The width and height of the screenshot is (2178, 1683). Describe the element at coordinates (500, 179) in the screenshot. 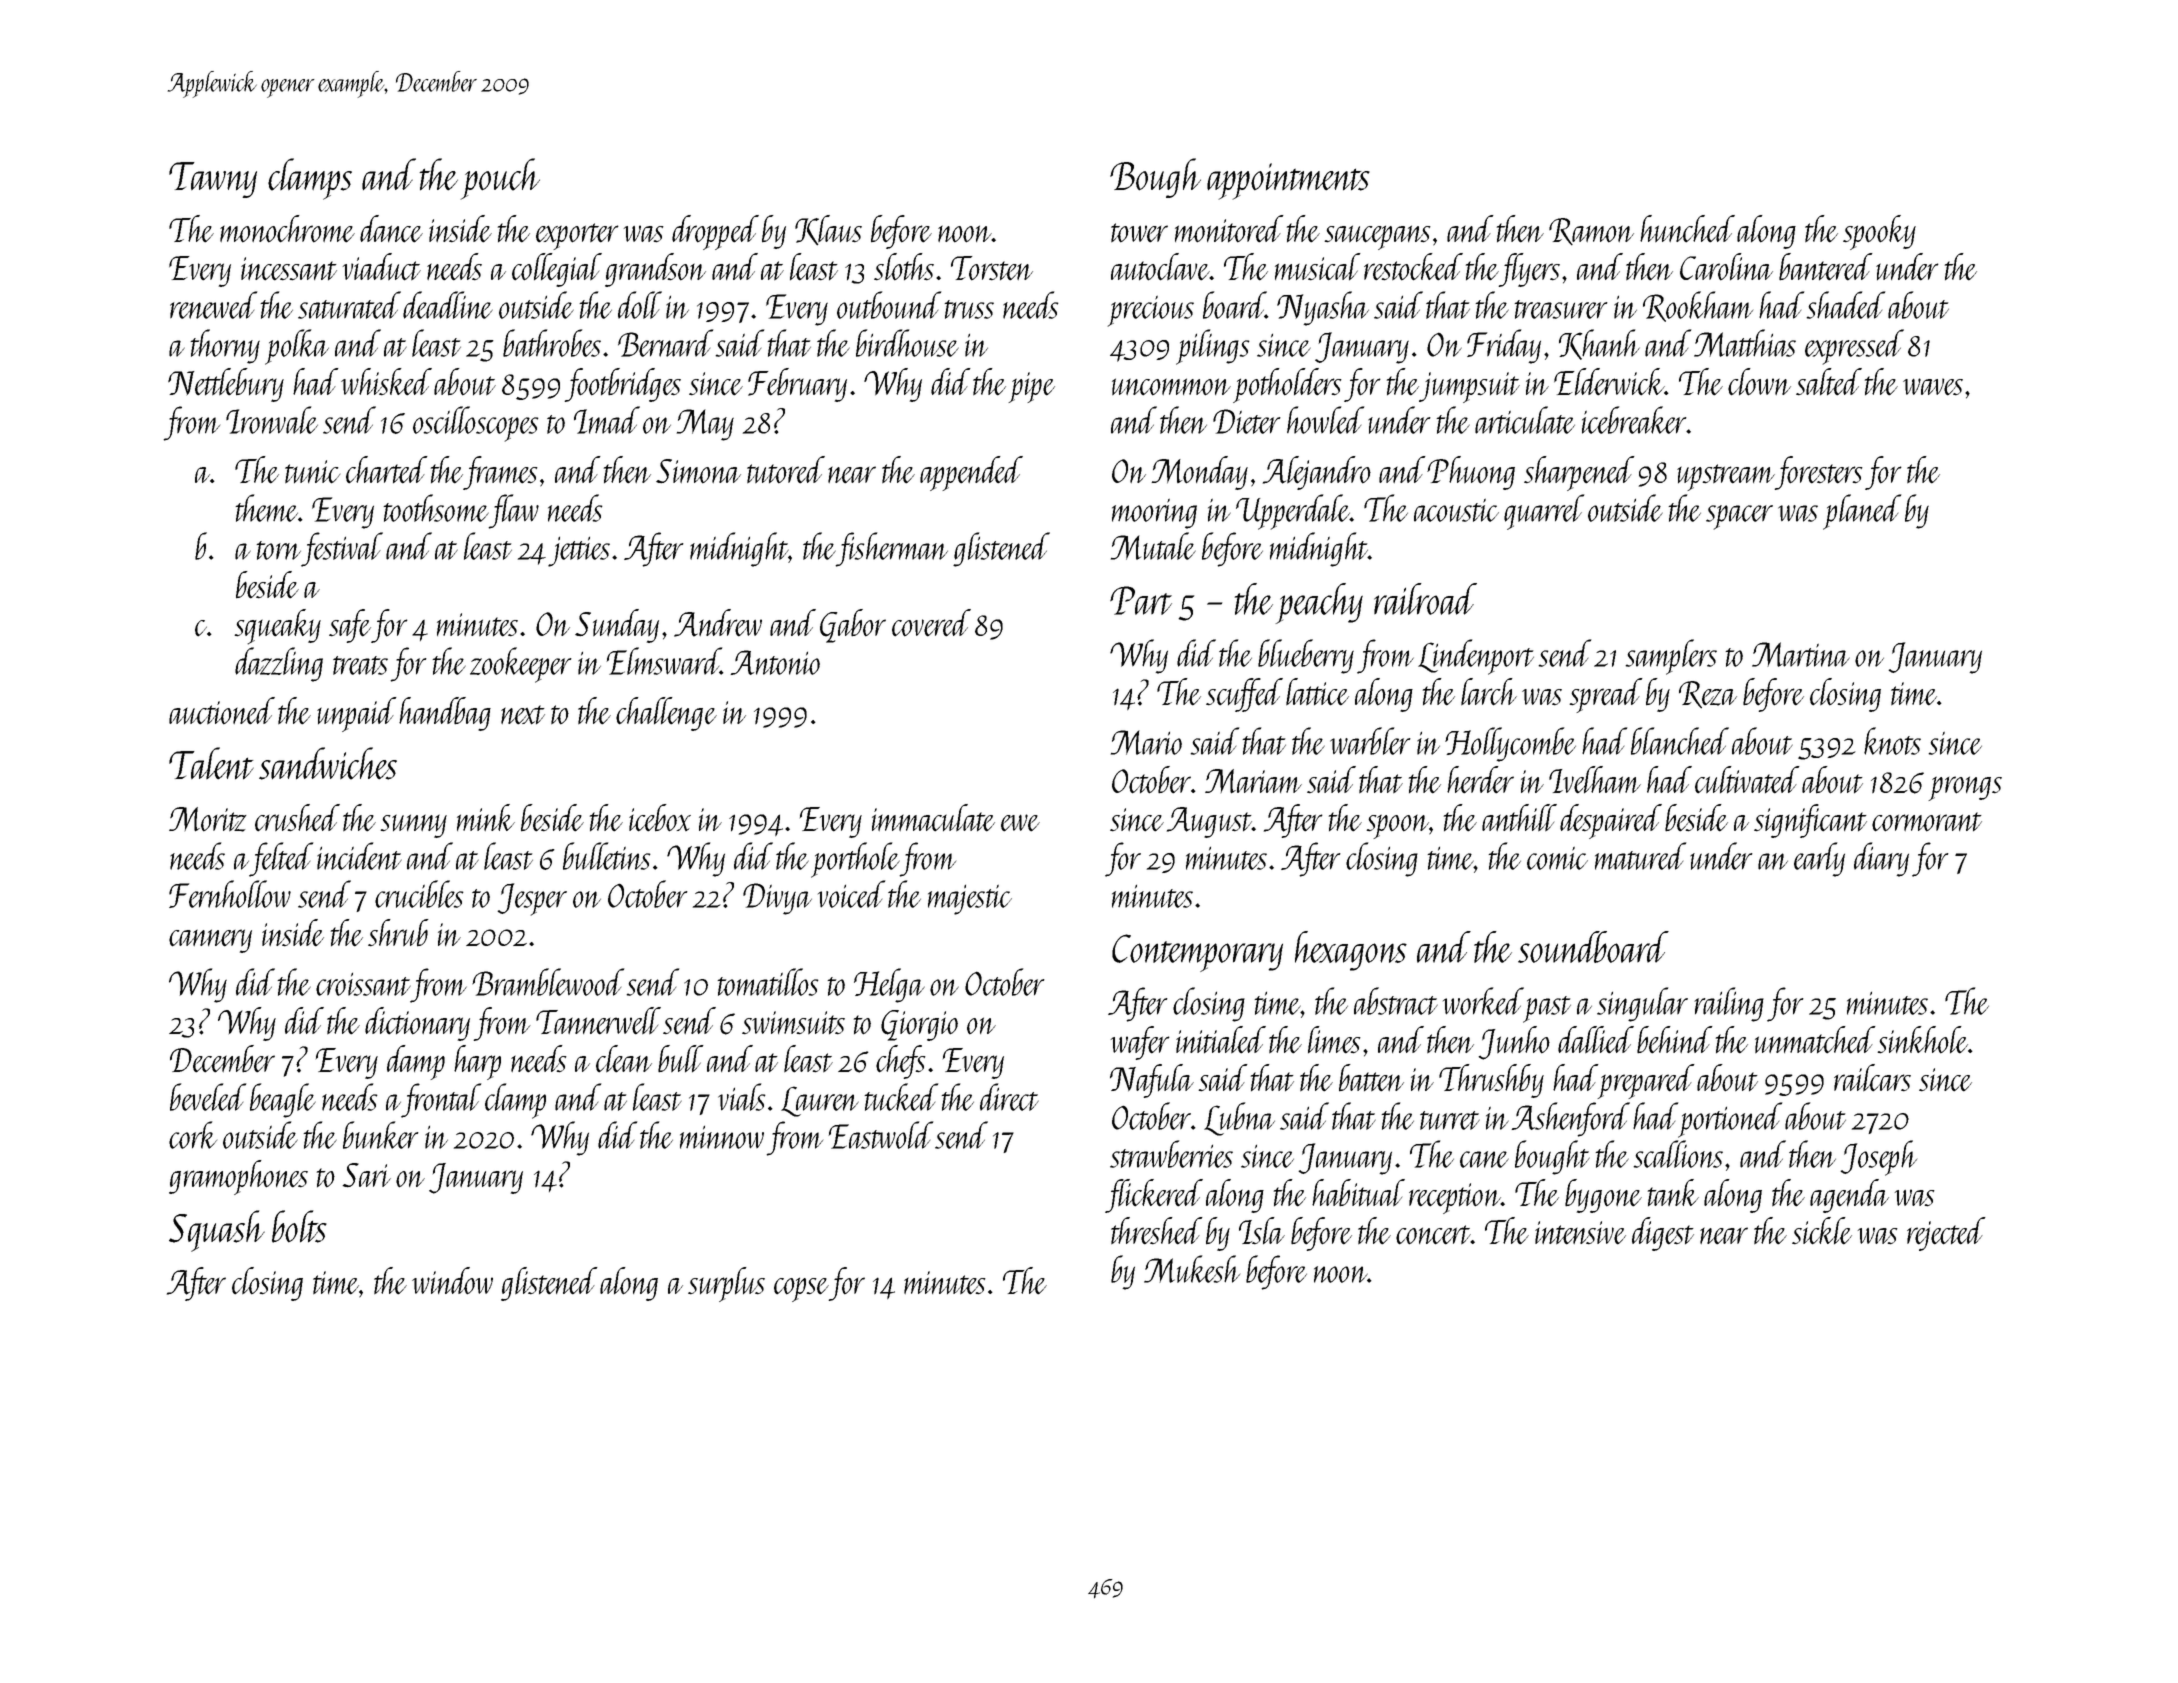

I see `pouch` at that location.
